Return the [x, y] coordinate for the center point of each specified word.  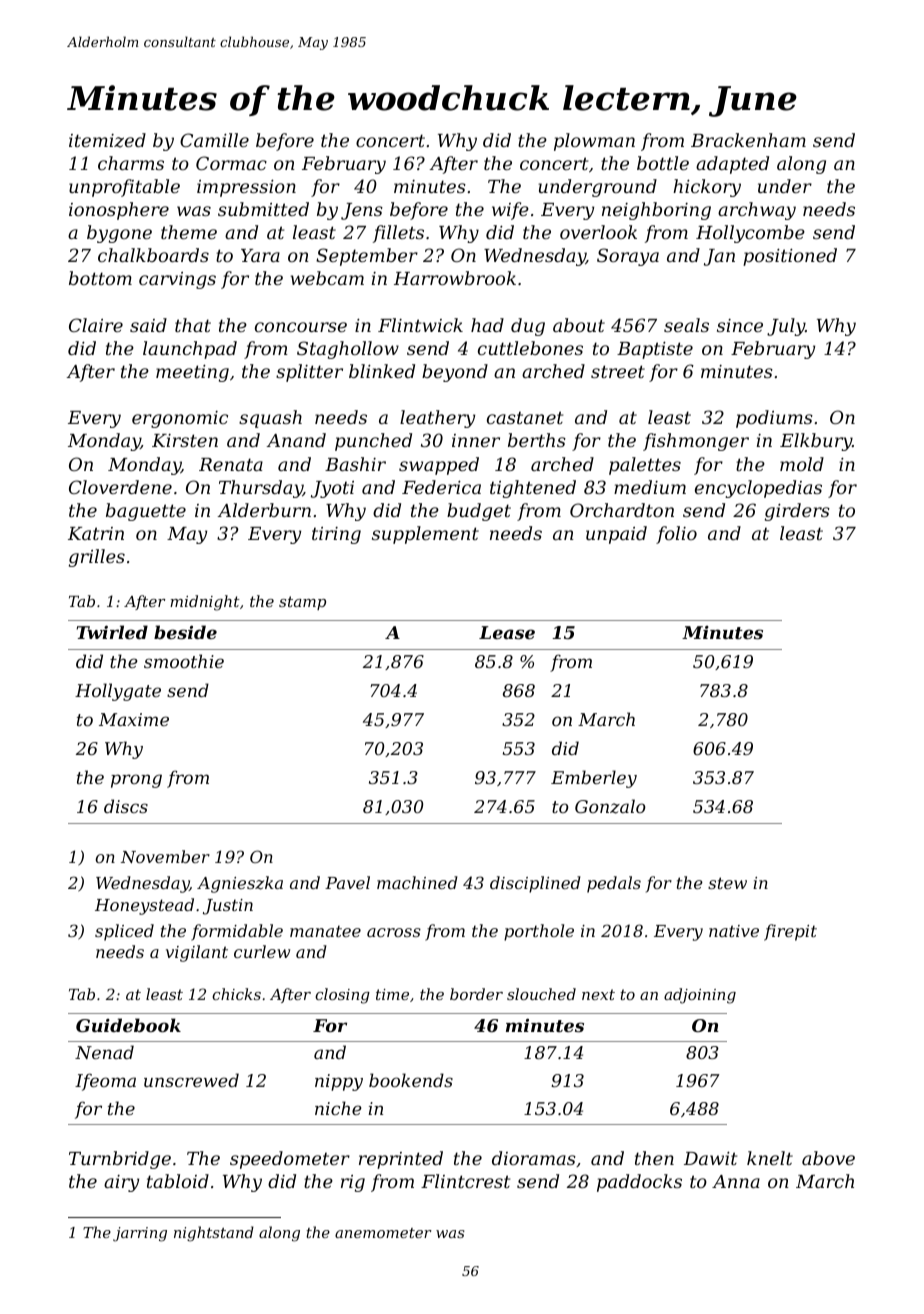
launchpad [190, 350]
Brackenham [748, 140]
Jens [362, 211]
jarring [140, 1234]
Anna [736, 1181]
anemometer [383, 1233]
